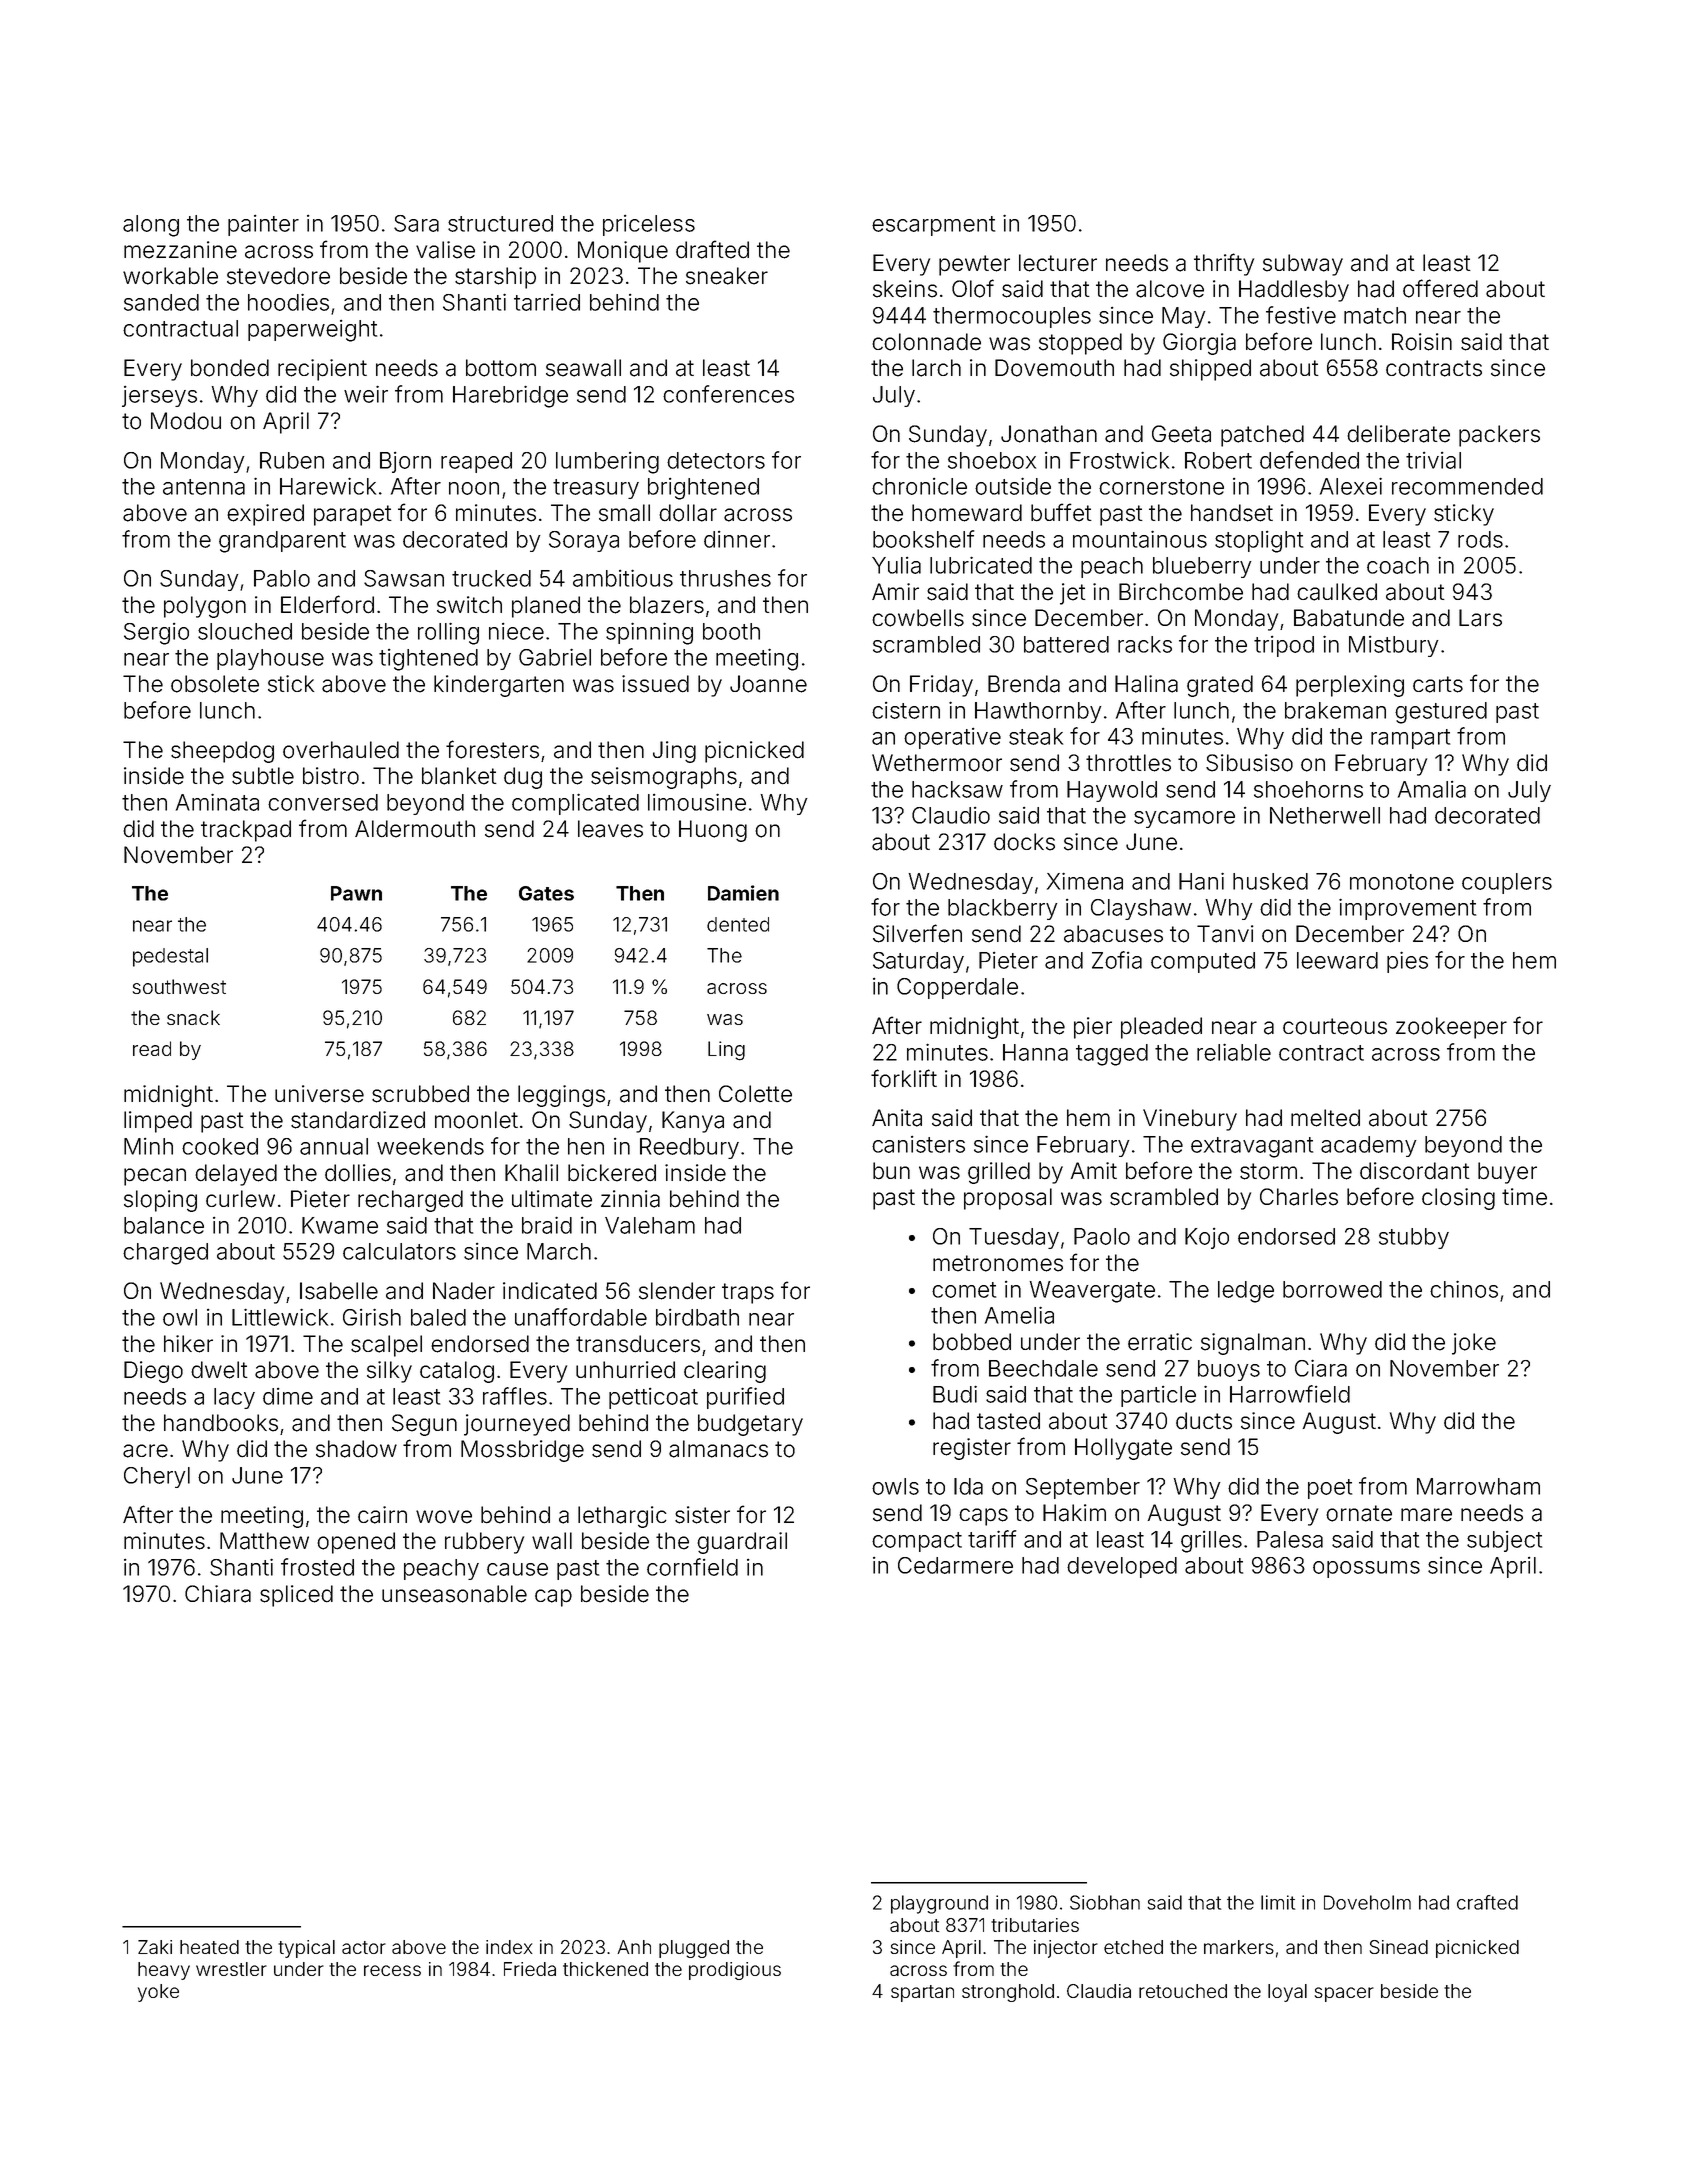 The height and width of the image is (2178, 1683). I want to click on Gates, so click(546, 893).
